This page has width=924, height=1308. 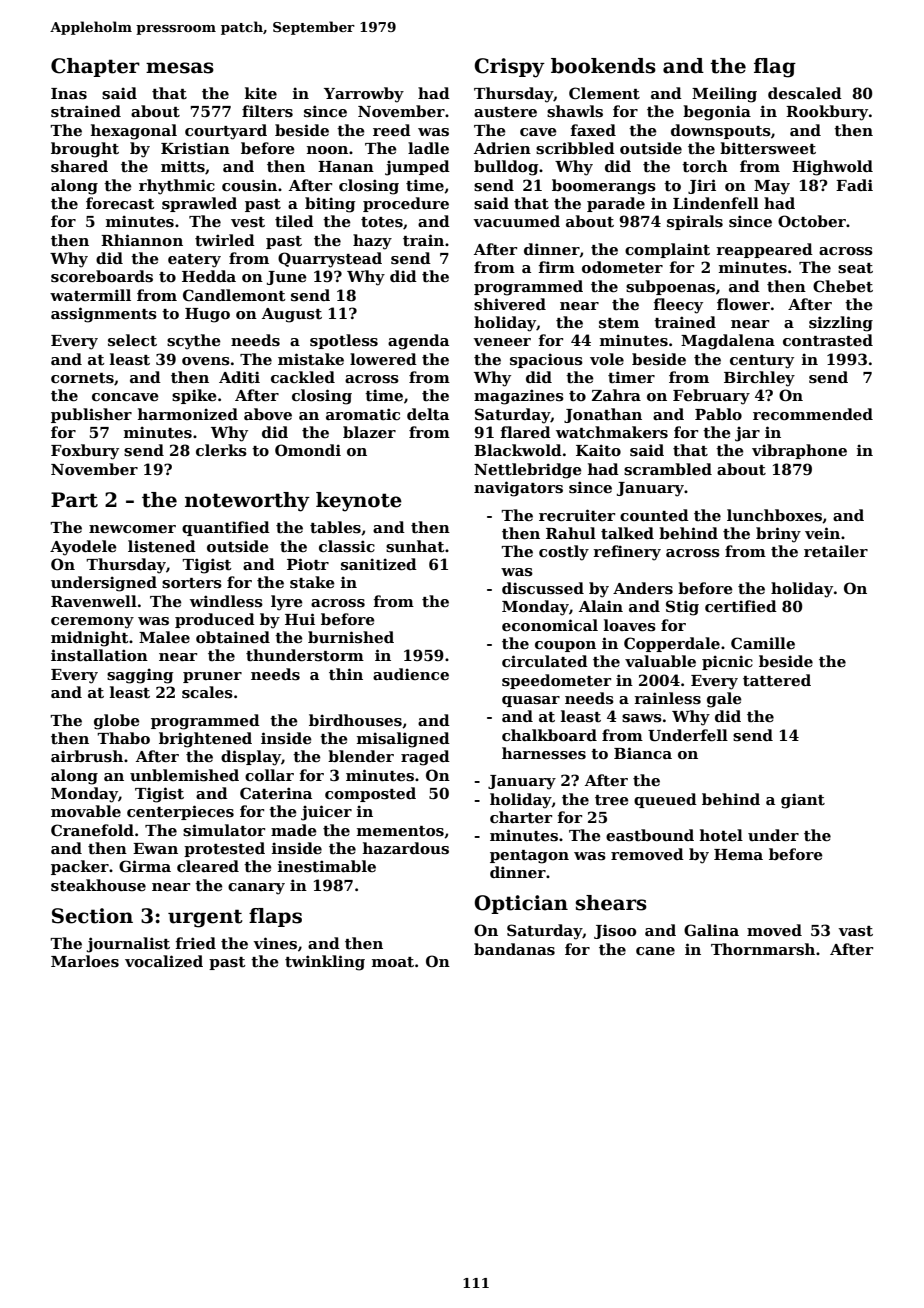 I want to click on mitts, so click(x=183, y=166).
